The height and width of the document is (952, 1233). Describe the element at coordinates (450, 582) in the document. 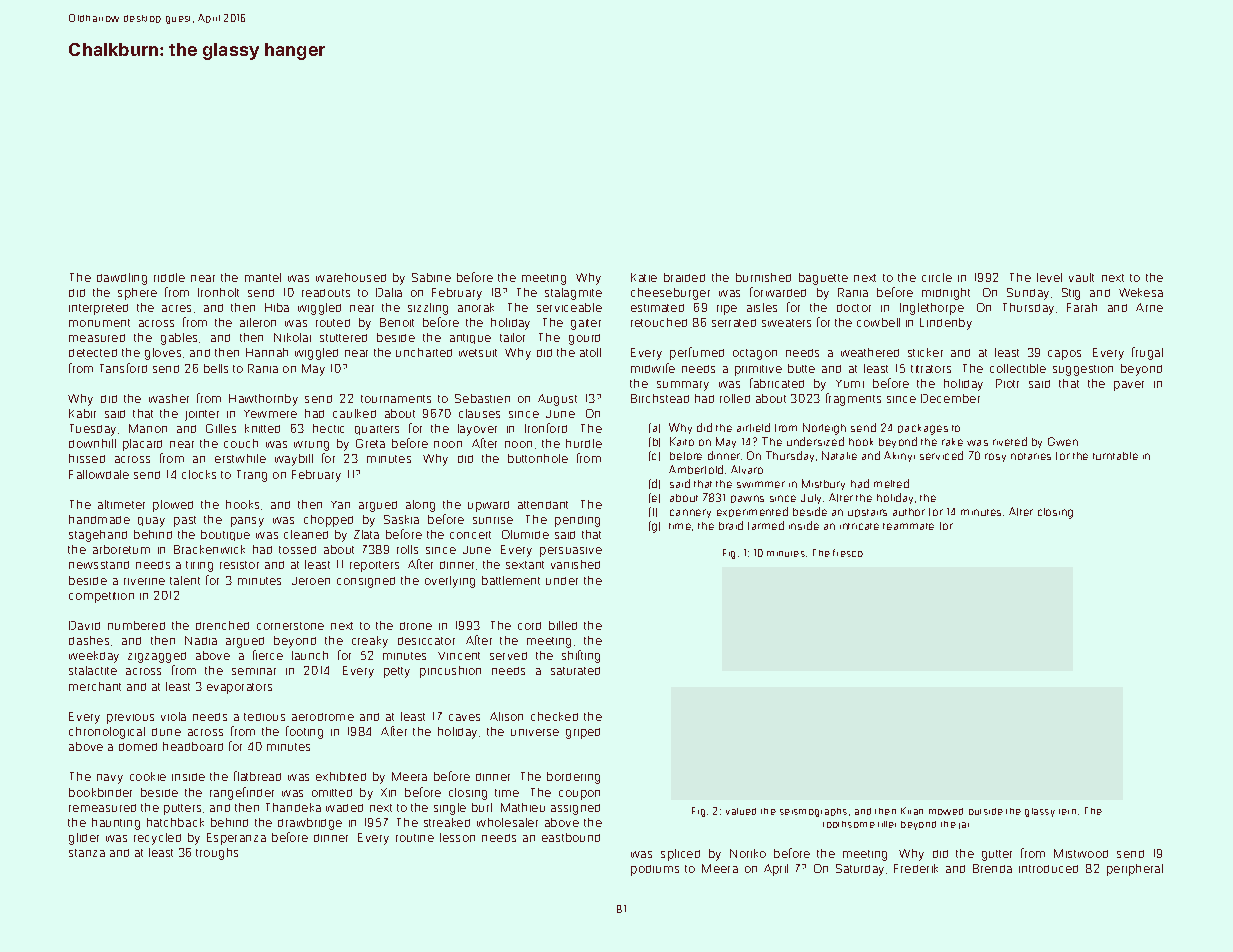

I see `overlying` at that location.
